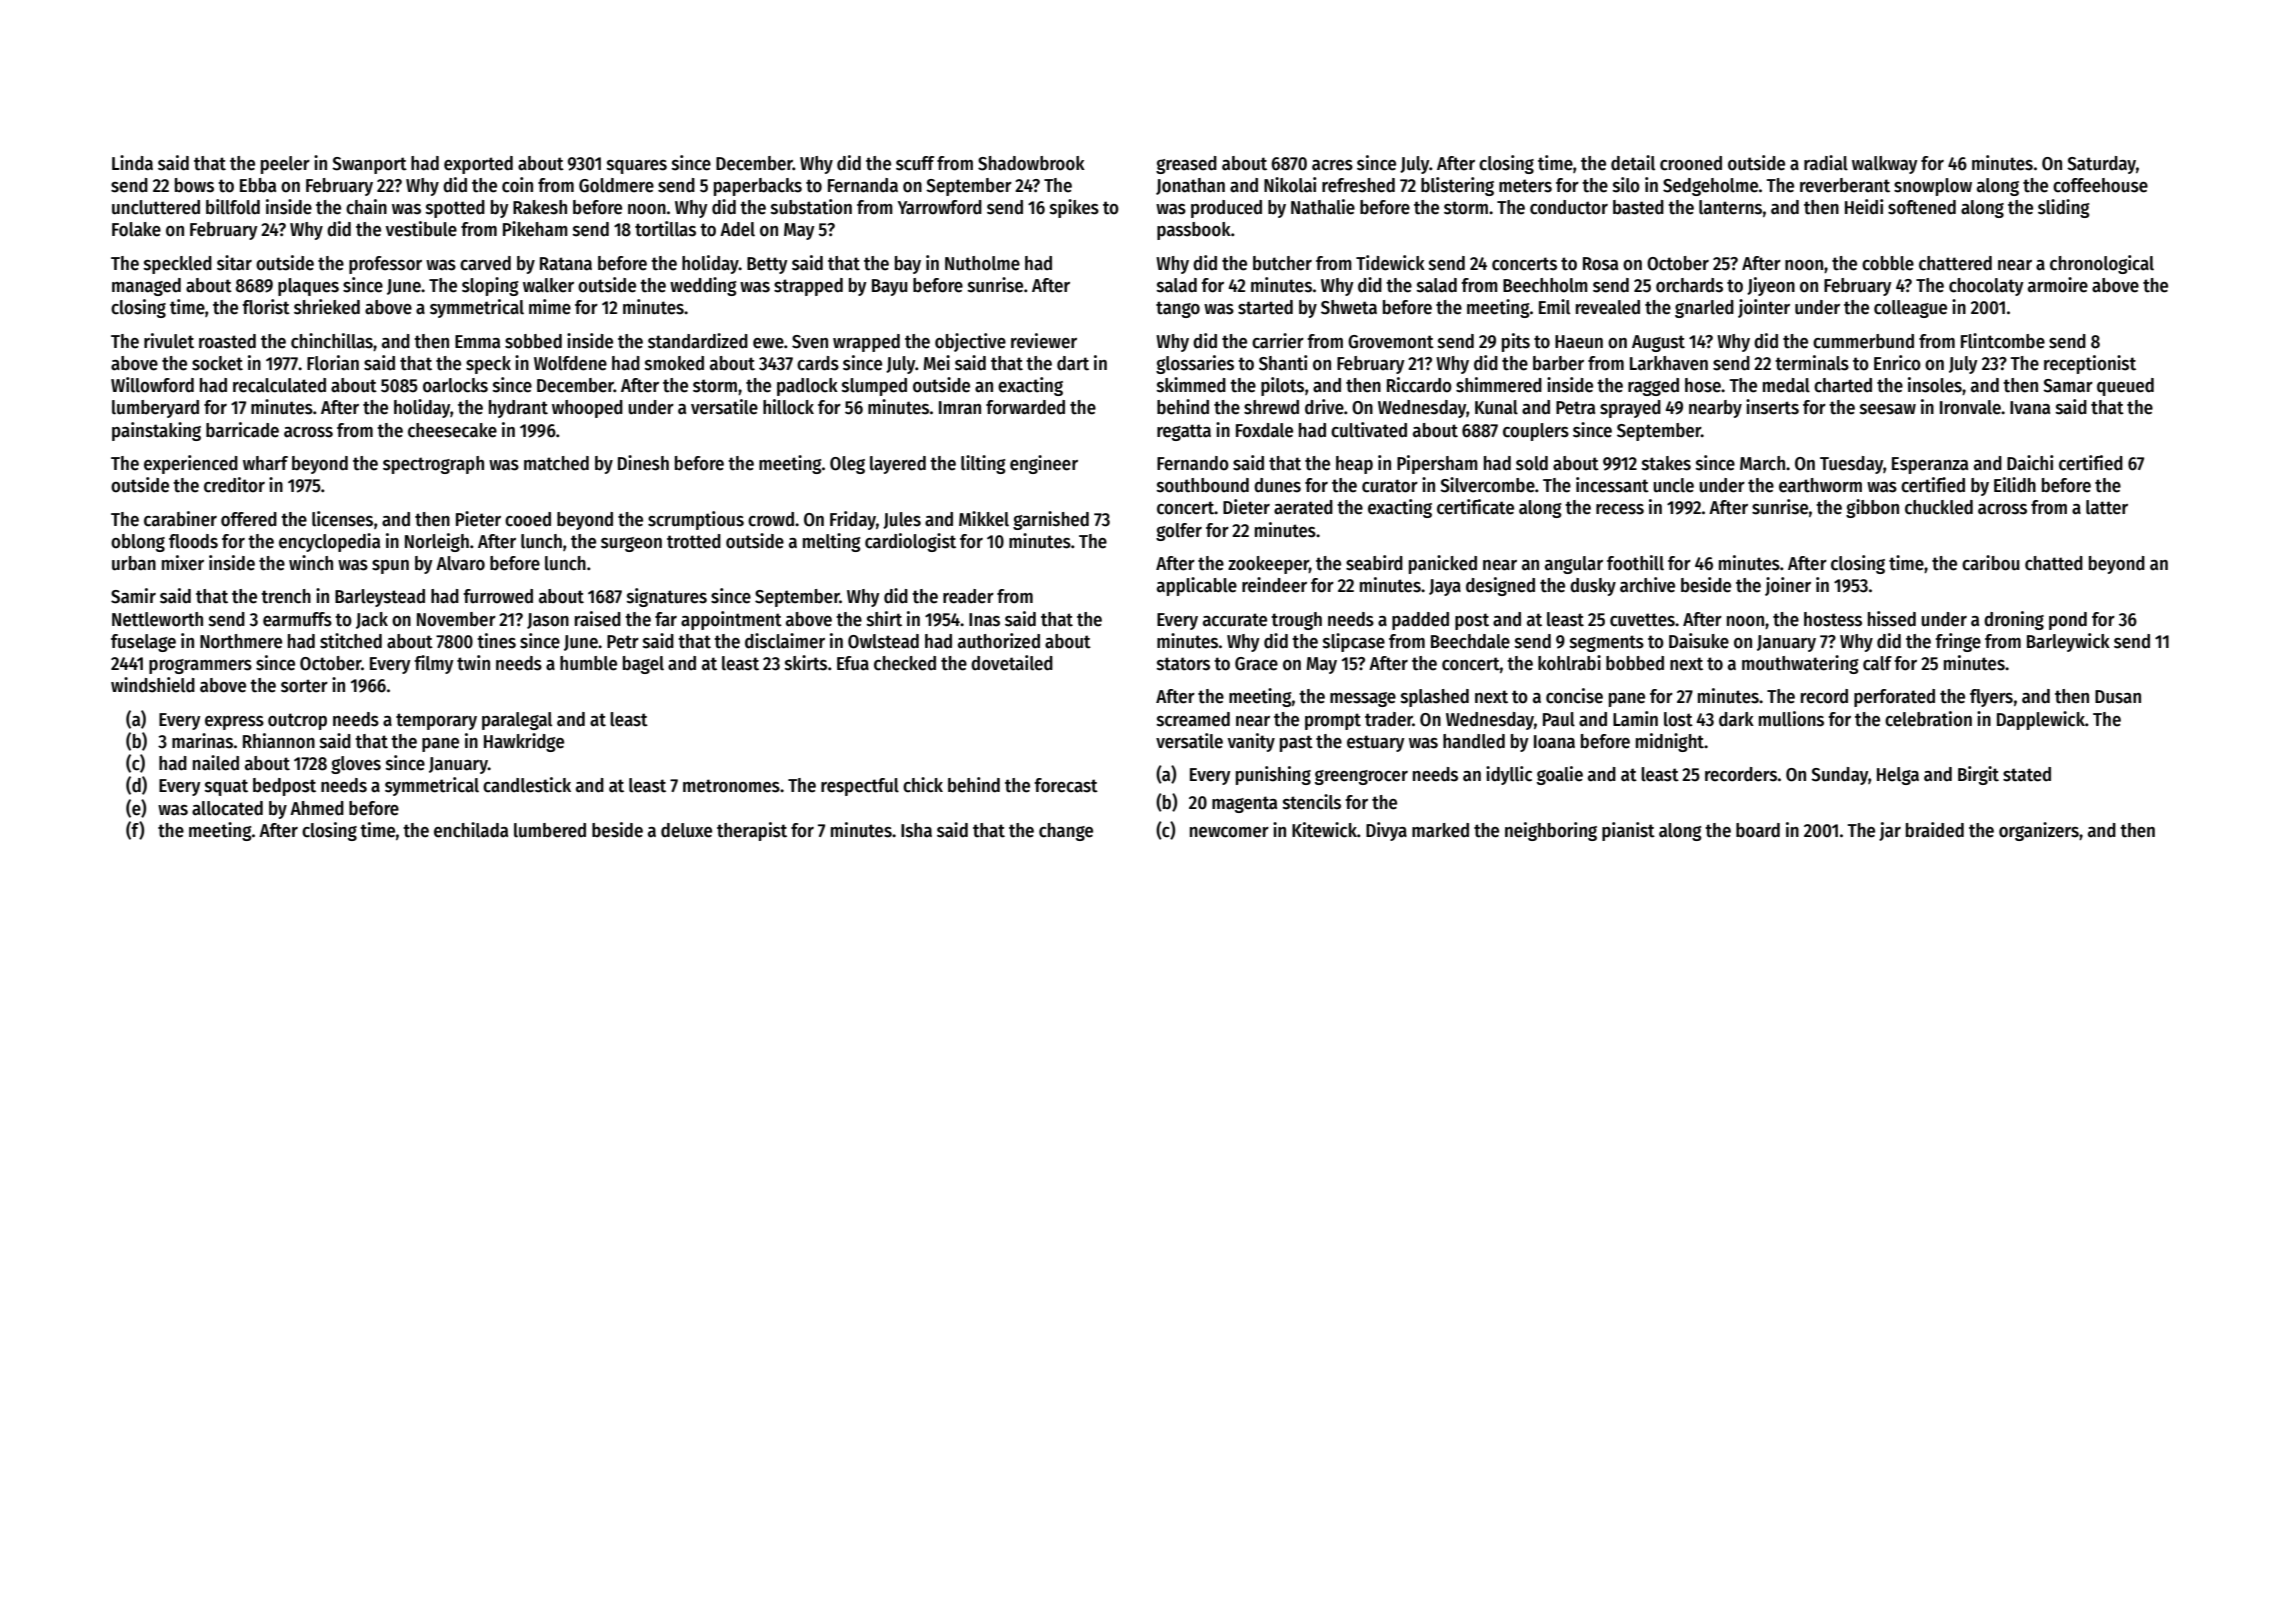 The width and height of the screenshot is (2282, 1614). What do you see at coordinates (915, 163) in the screenshot?
I see `scuff` at bounding box center [915, 163].
